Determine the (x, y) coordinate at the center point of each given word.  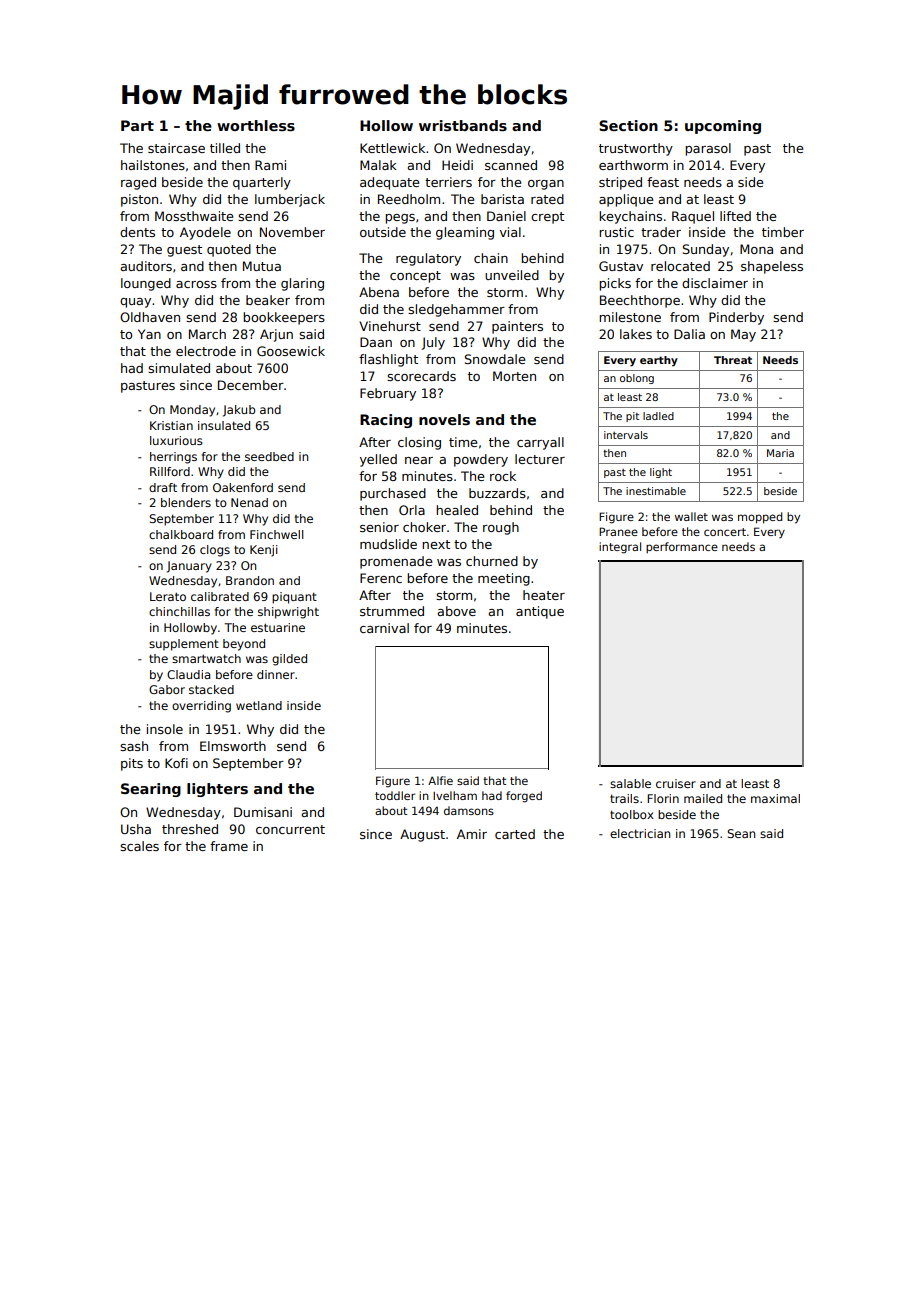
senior (379, 527)
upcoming (723, 127)
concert (725, 532)
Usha (136, 829)
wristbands (463, 125)
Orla (412, 510)
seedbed (269, 456)
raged (138, 183)
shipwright (288, 613)
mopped (760, 518)
